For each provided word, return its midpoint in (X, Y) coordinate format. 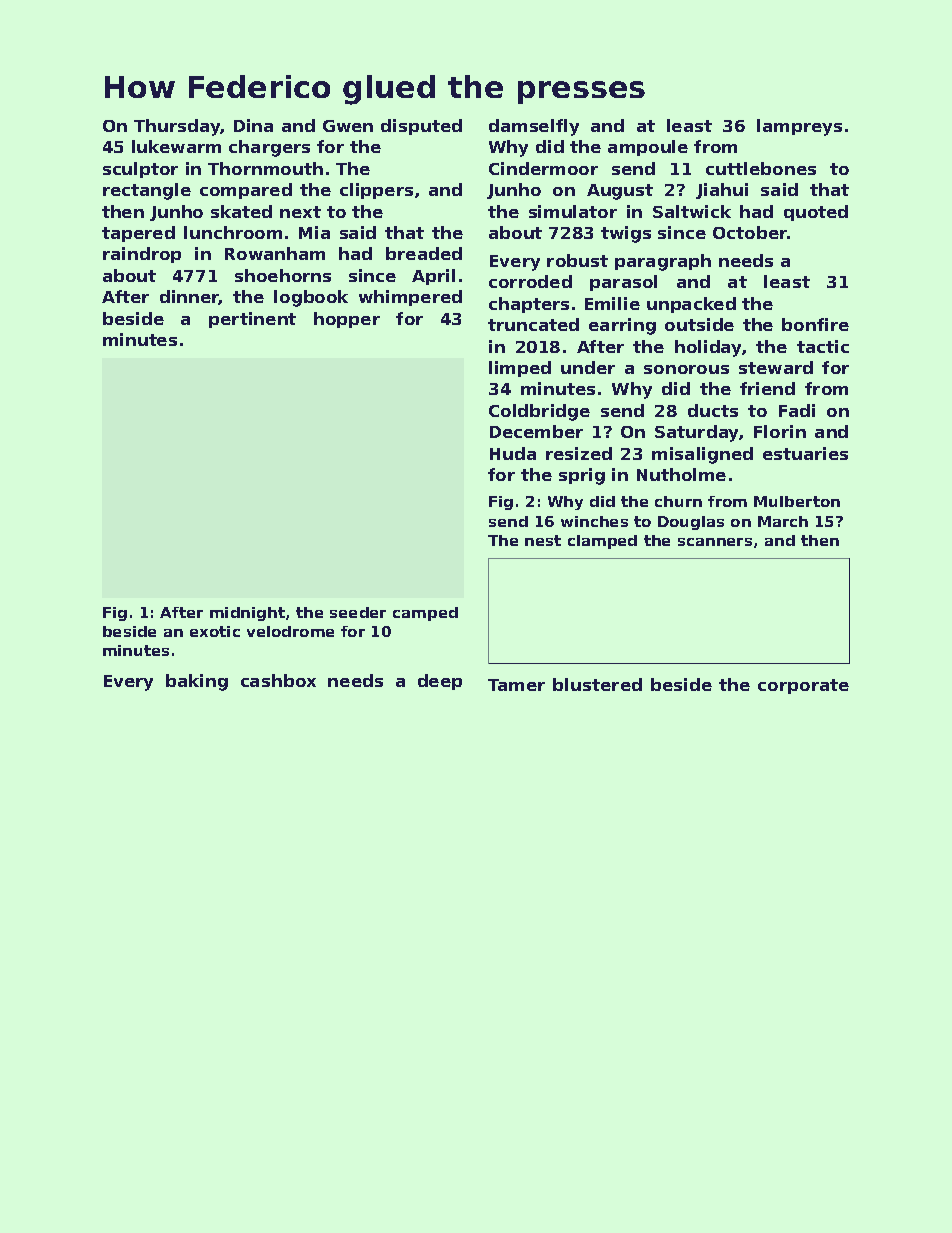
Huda (513, 453)
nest (543, 540)
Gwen (348, 126)
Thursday (177, 127)
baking (197, 682)
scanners (715, 542)
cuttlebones (761, 168)
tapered (138, 234)
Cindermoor (543, 168)
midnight (247, 614)
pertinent (252, 320)
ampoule (648, 148)
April (433, 277)
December (536, 431)
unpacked (691, 305)
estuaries (805, 453)
